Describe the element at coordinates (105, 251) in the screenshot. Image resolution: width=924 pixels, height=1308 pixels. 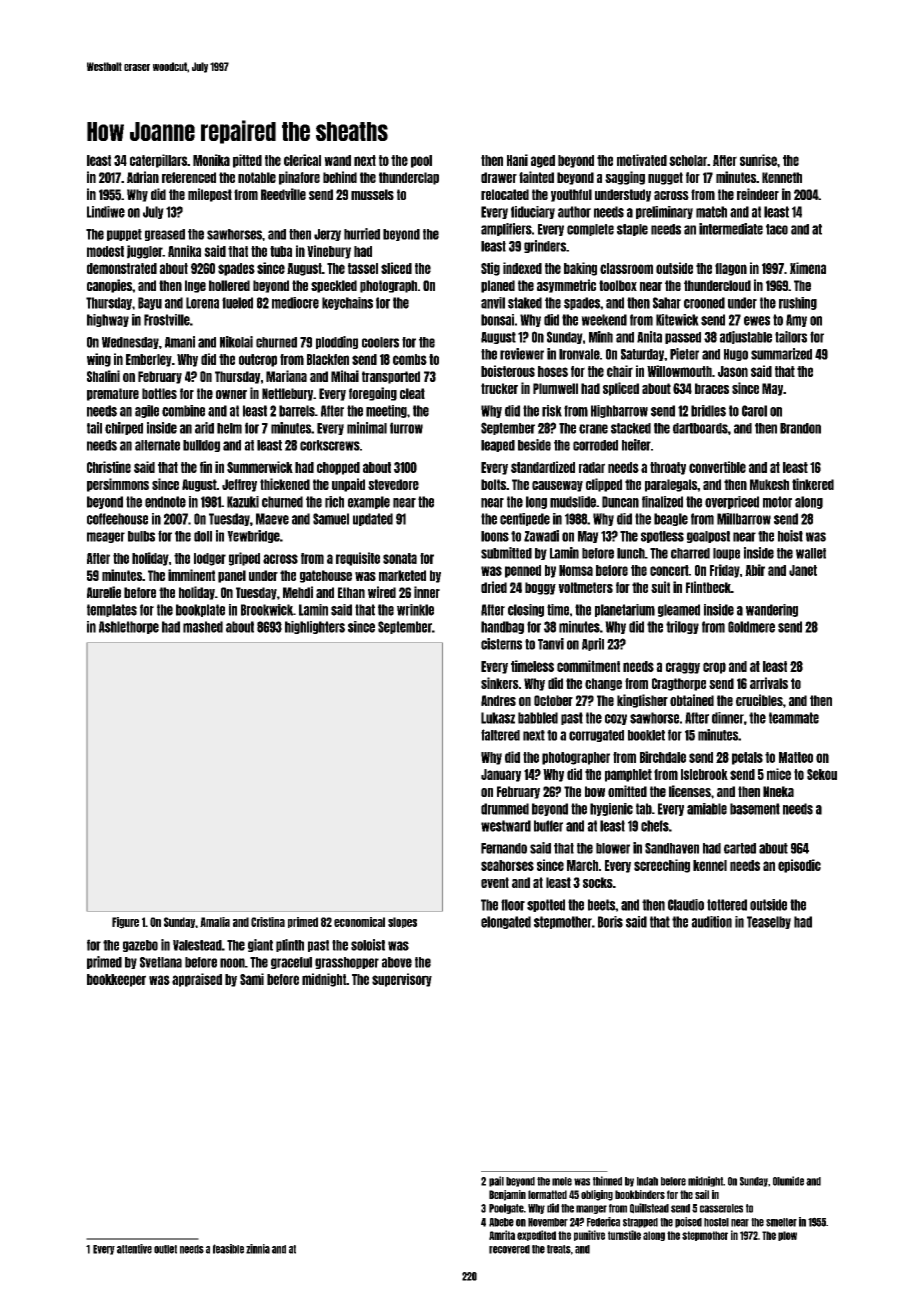
I see `modest` at that location.
